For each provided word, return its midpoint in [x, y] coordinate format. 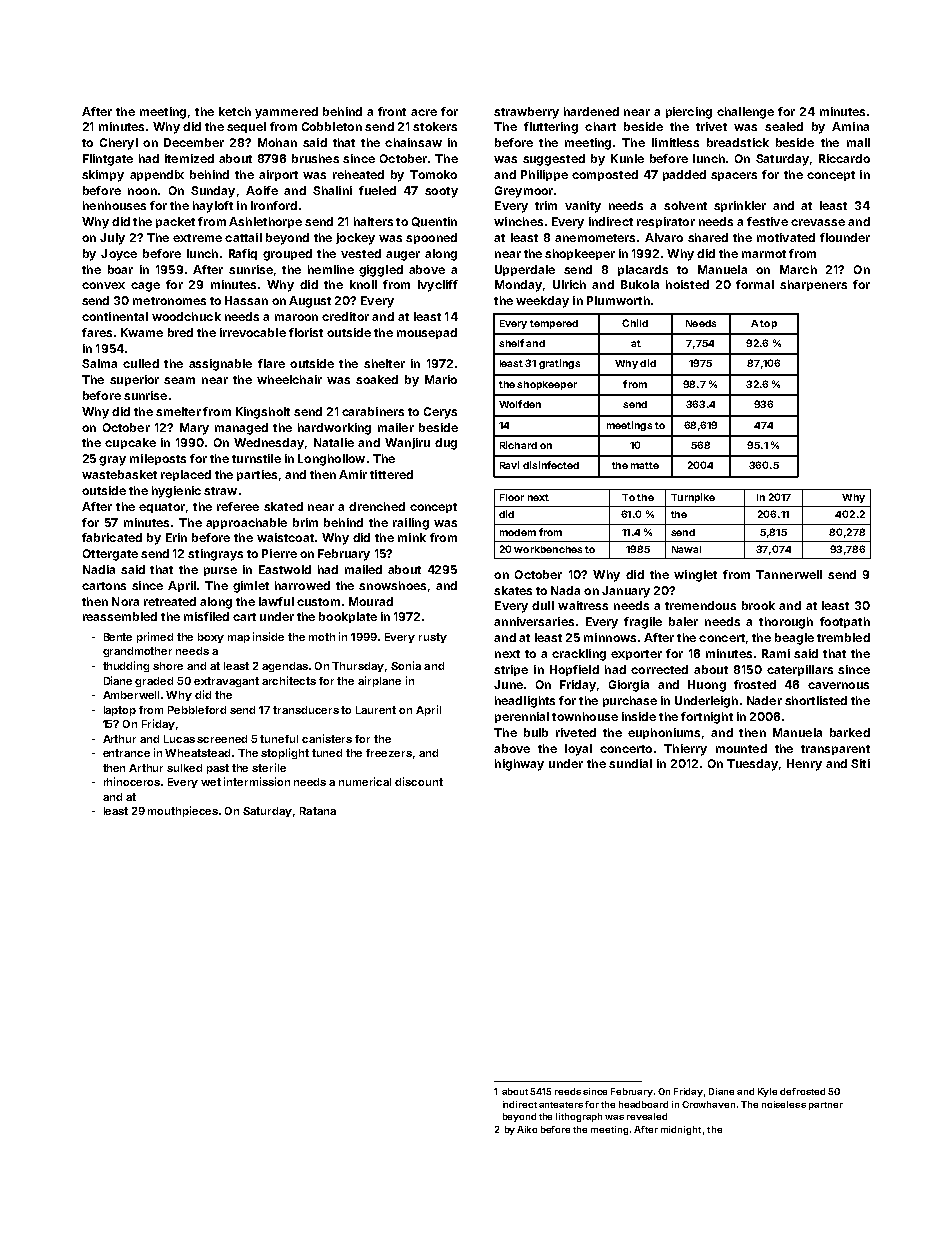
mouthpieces [183, 811]
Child [635, 323]
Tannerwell [789, 574]
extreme [197, 238]
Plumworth [618, 300]
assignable [220, 365]
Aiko [527, 1129]
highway [519, 765]
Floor [512, 497]
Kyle [767, 1092]
